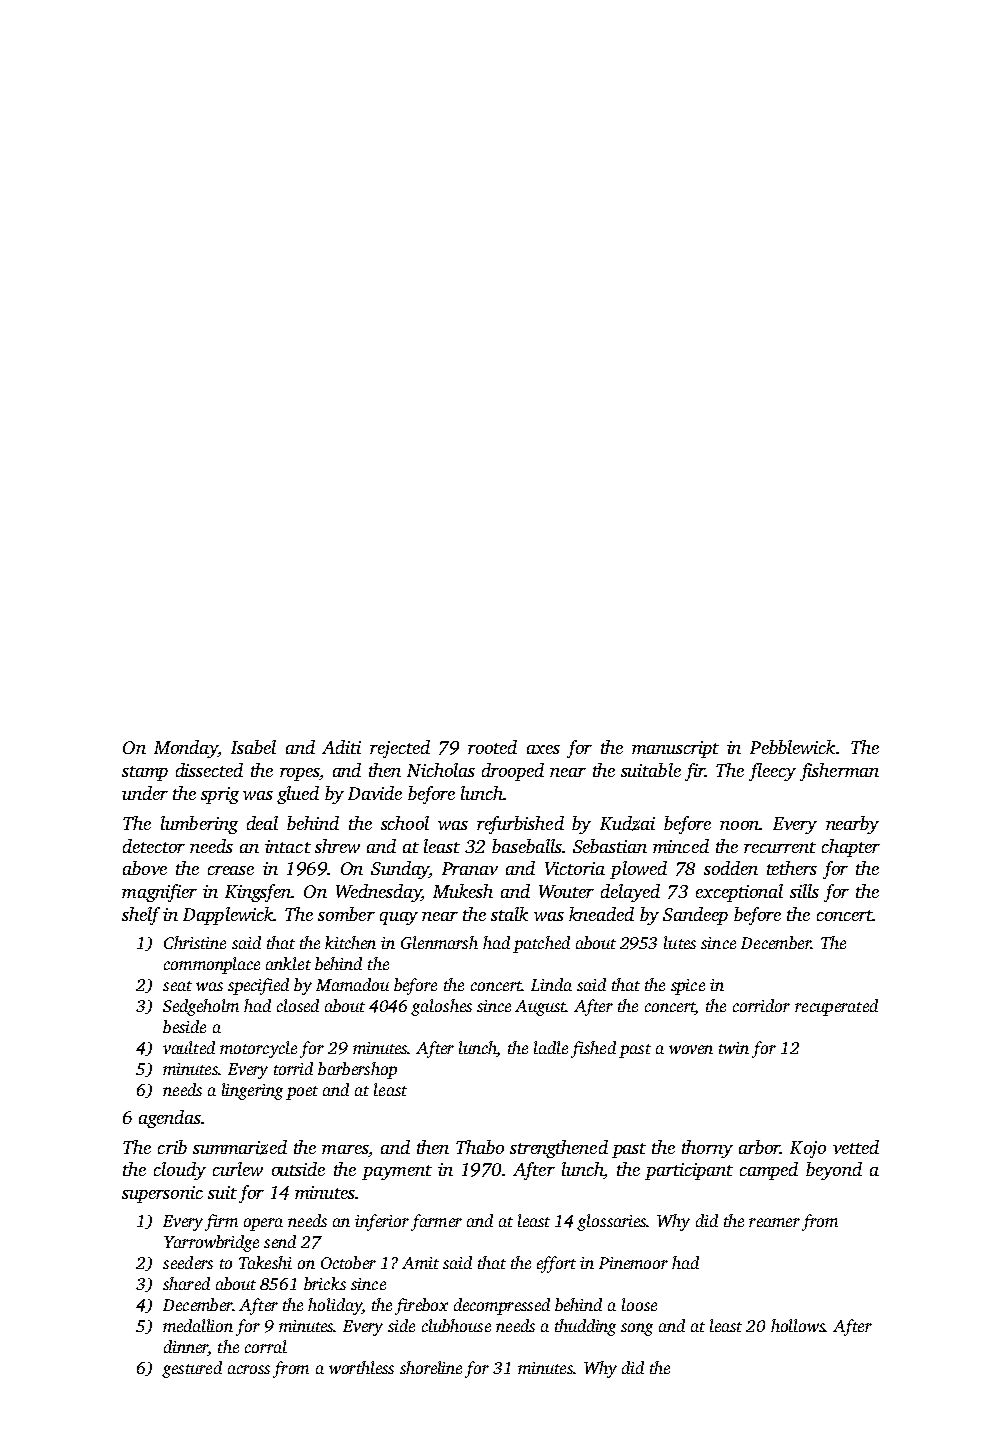  What do you see at coordinates (551, 984) in the image?
I see `Linda` at bounding box center [551, 984].
